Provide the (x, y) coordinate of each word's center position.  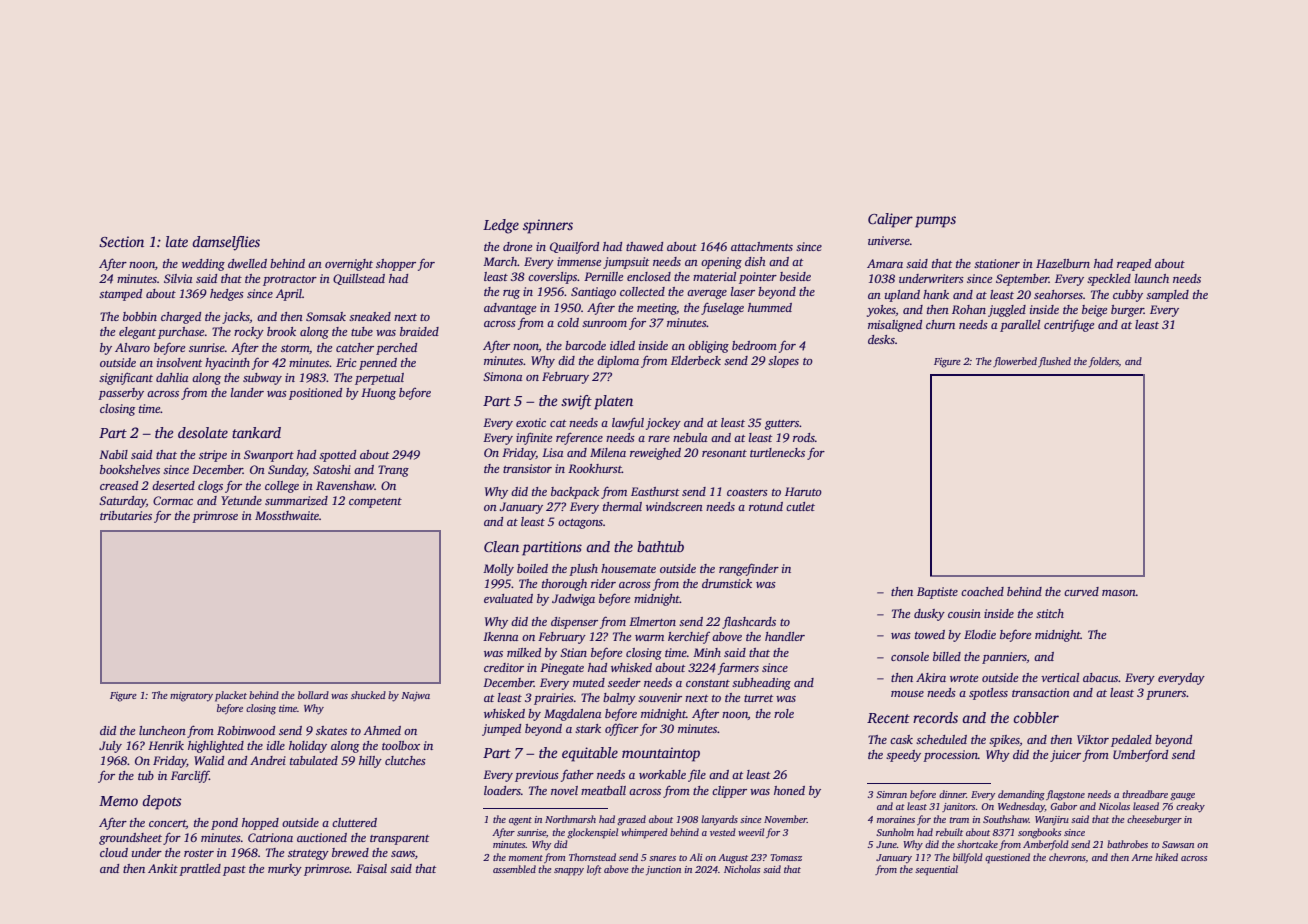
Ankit (163, 868)
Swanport (269, 456)
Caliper (890, 220)
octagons (580, 524)
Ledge (501, 226)
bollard (313, 695)
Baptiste (937, 593)
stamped (120, 295)
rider (603, 583)
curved (1081, 591)
